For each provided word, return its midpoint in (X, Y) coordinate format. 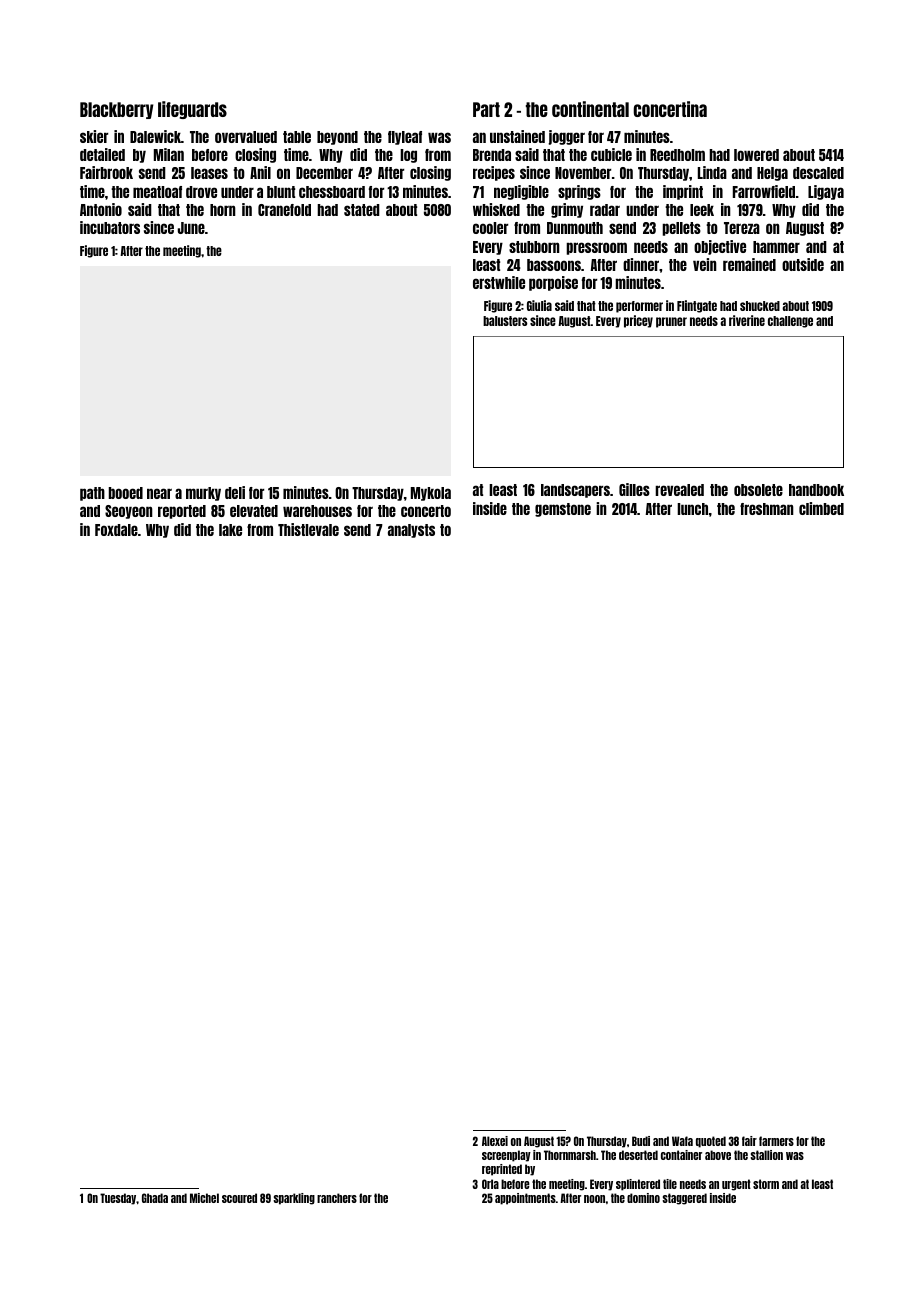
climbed (821, 508)
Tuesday (118, 1199)
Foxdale (116, 530)
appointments (525, 1199)
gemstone (563, 510)
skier (94, 136)
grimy (567, 210)
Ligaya (826, 192)
